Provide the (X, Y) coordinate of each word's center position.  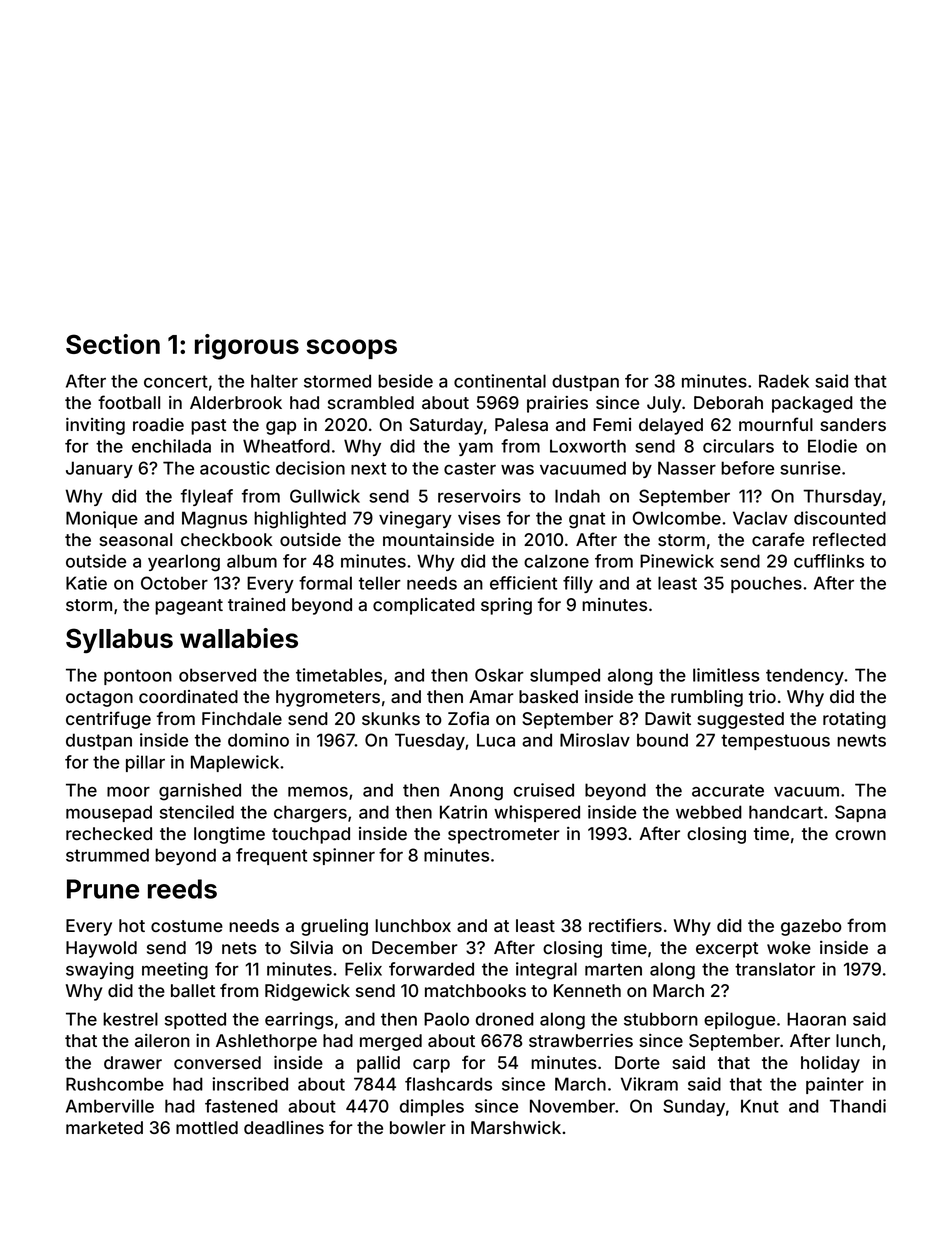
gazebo (811, 927)
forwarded (431, 969)
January (99, 469)
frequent (271, 856)
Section (113, 344)
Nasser (687, 468)
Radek (784, 381)
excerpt (727, 950)
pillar (145, 763)
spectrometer (504, 836)
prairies (557, 404)
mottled (207, 1127)
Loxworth (588, 446)
